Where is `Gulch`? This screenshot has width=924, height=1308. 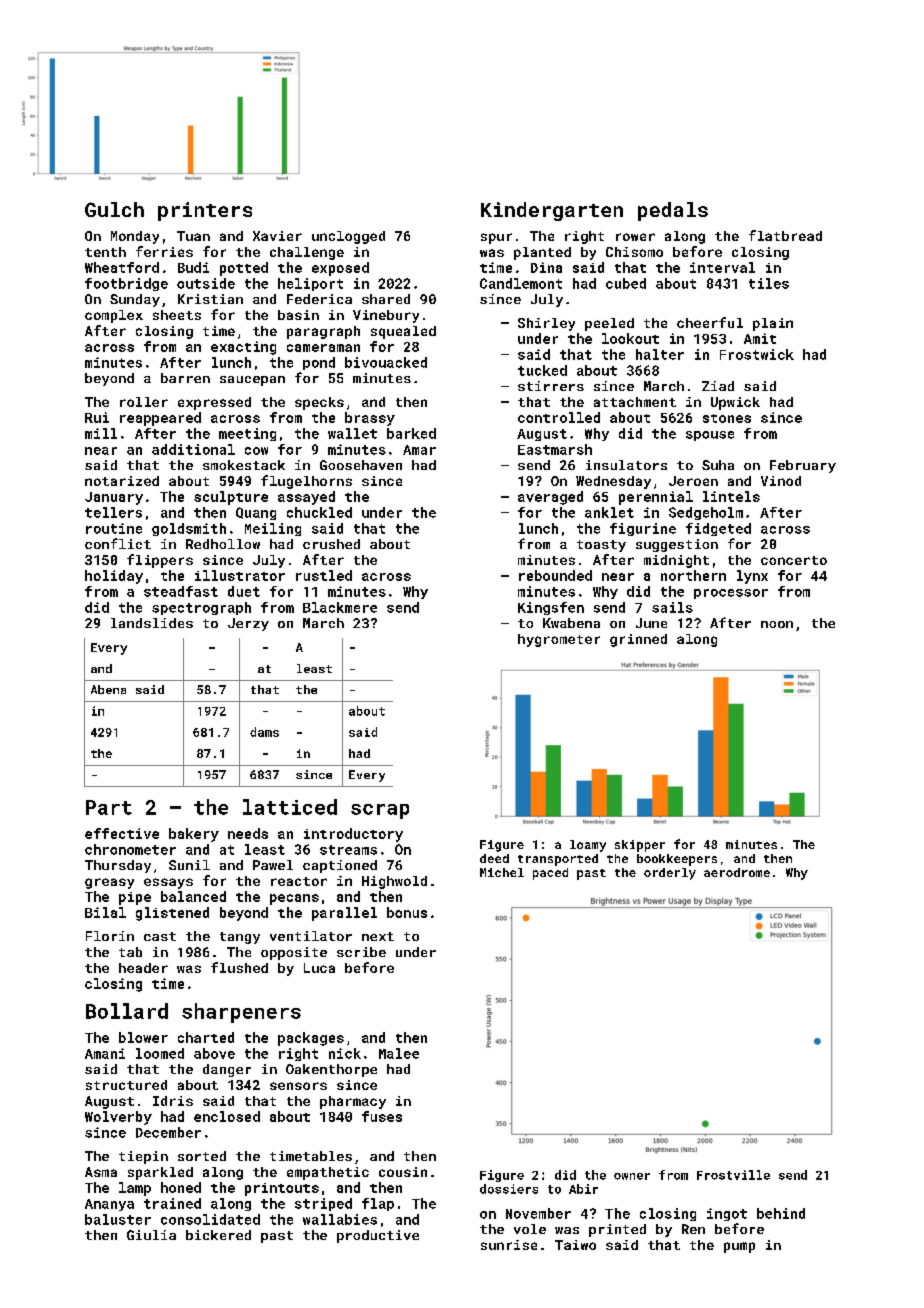
Gulch is located at coordinates (114, 209).
